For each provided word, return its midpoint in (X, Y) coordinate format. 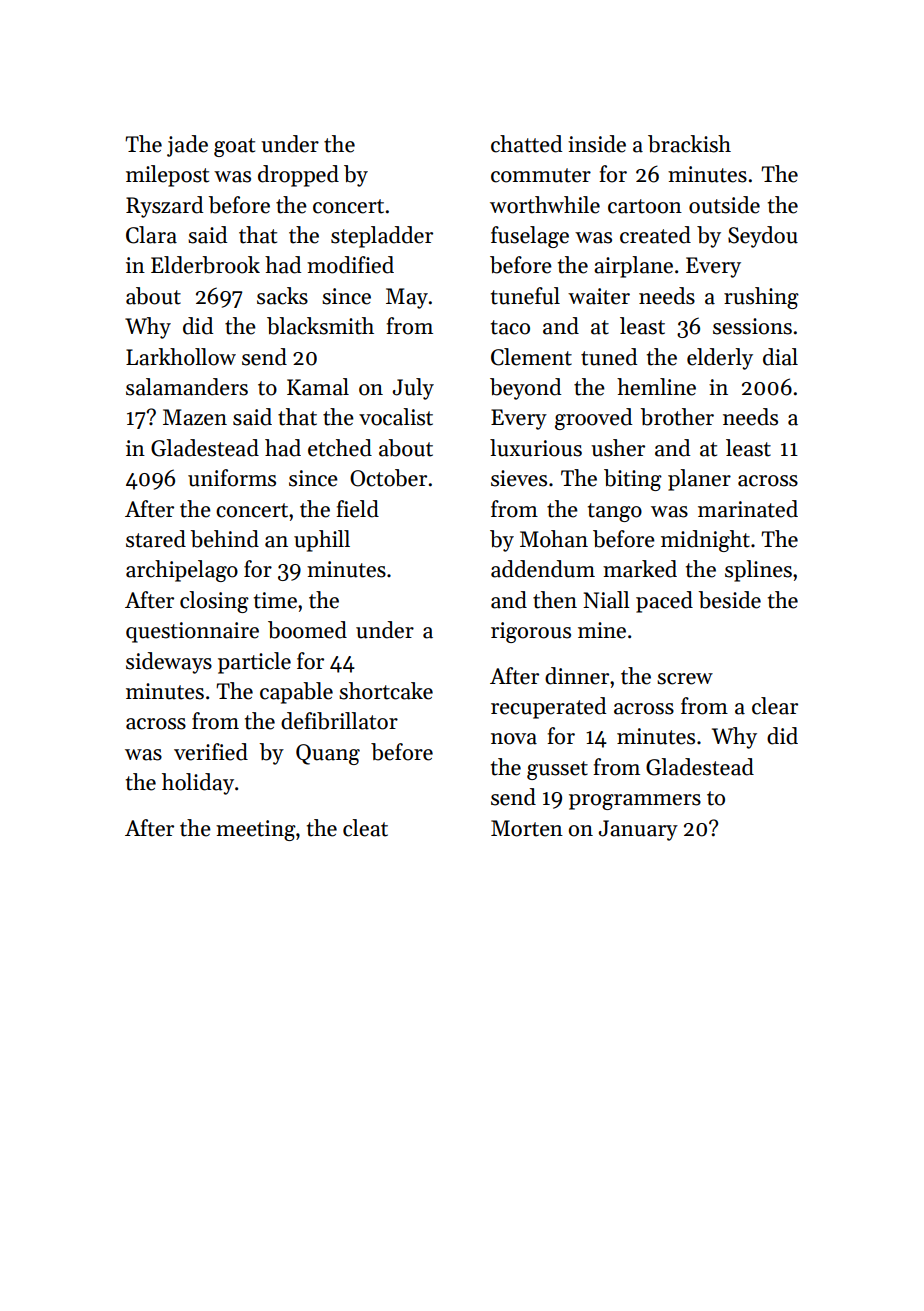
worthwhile (545, 205)
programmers (635, 802)
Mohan (554, 539)
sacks (282, 296)
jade (187, 146)
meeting (256, 830)
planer (699, 480)
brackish (689, 144)
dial (780, 357)
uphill (322, 541)
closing (214, 602)
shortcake (386, 691)
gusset (557, 770)
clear (775, 706)
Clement (531, 357)
